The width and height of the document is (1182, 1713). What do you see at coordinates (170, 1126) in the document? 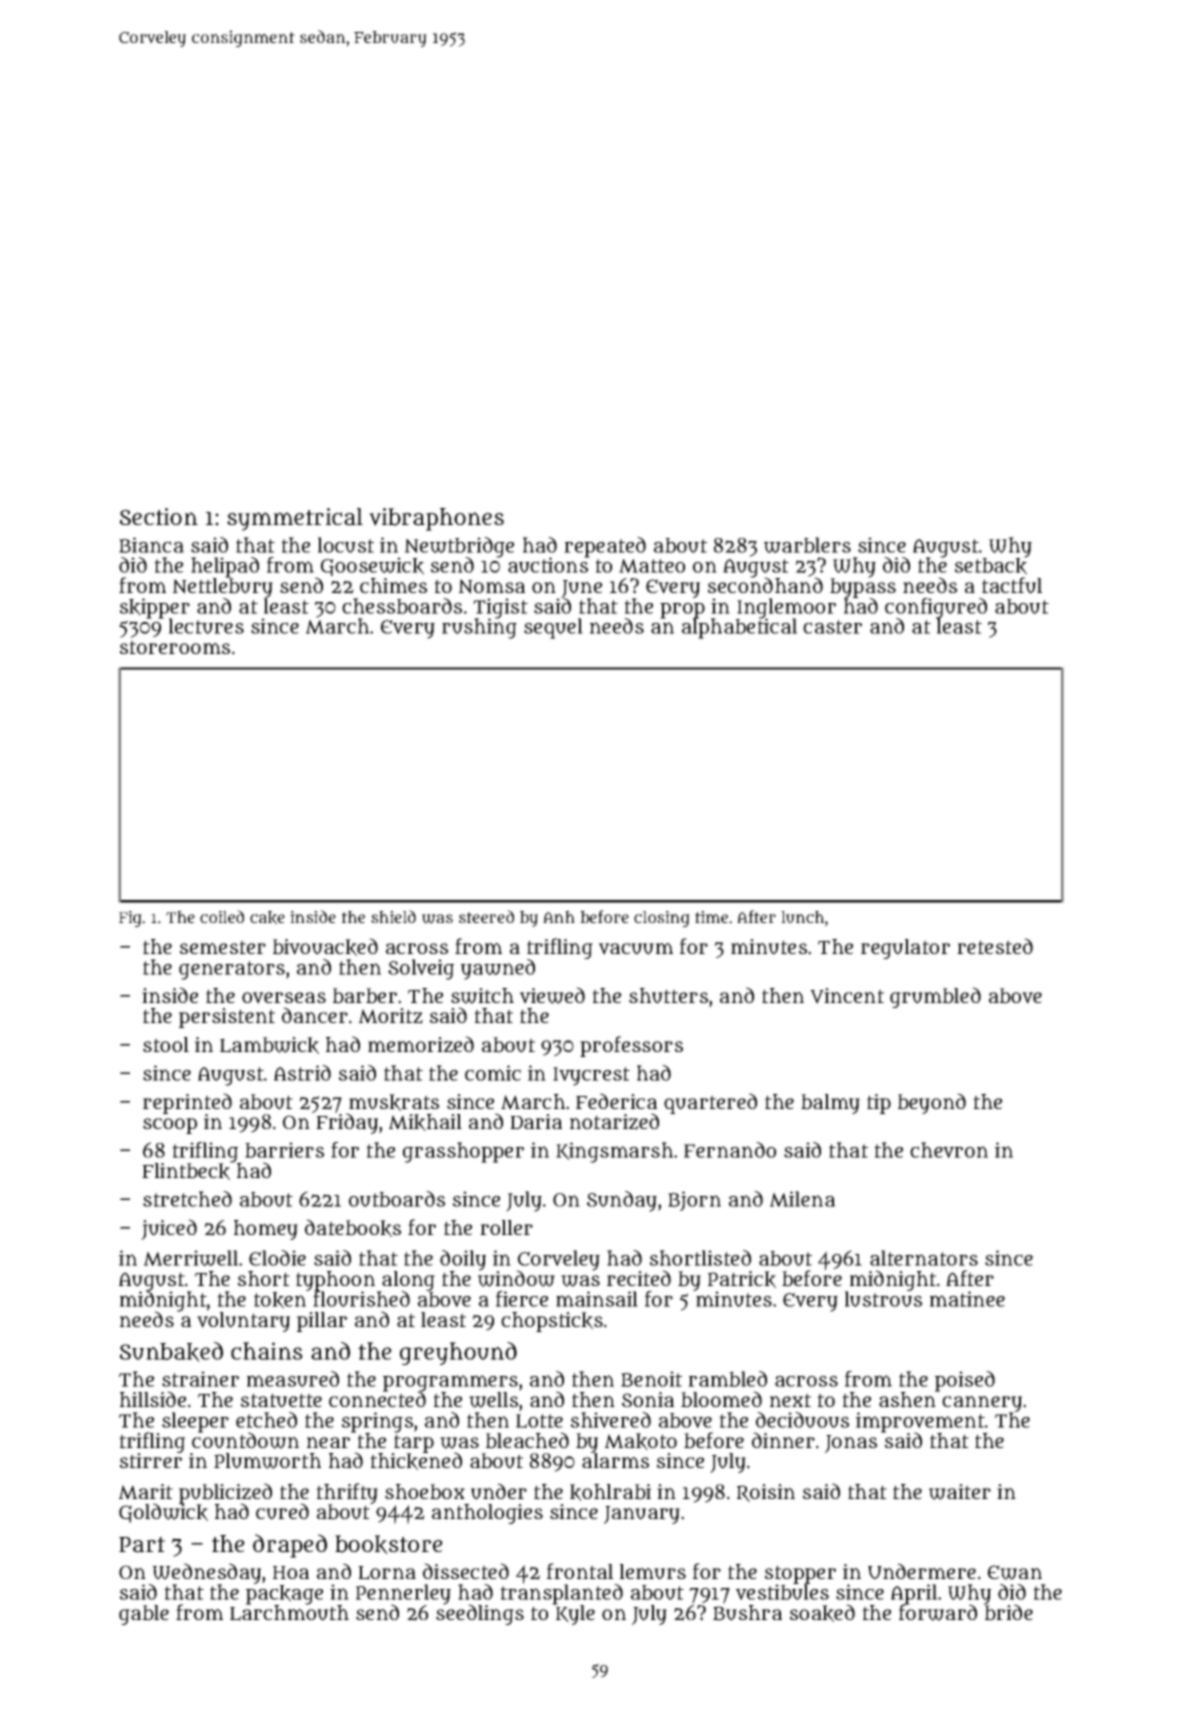
I see `scoop` at bounding box center [170, 1126].
